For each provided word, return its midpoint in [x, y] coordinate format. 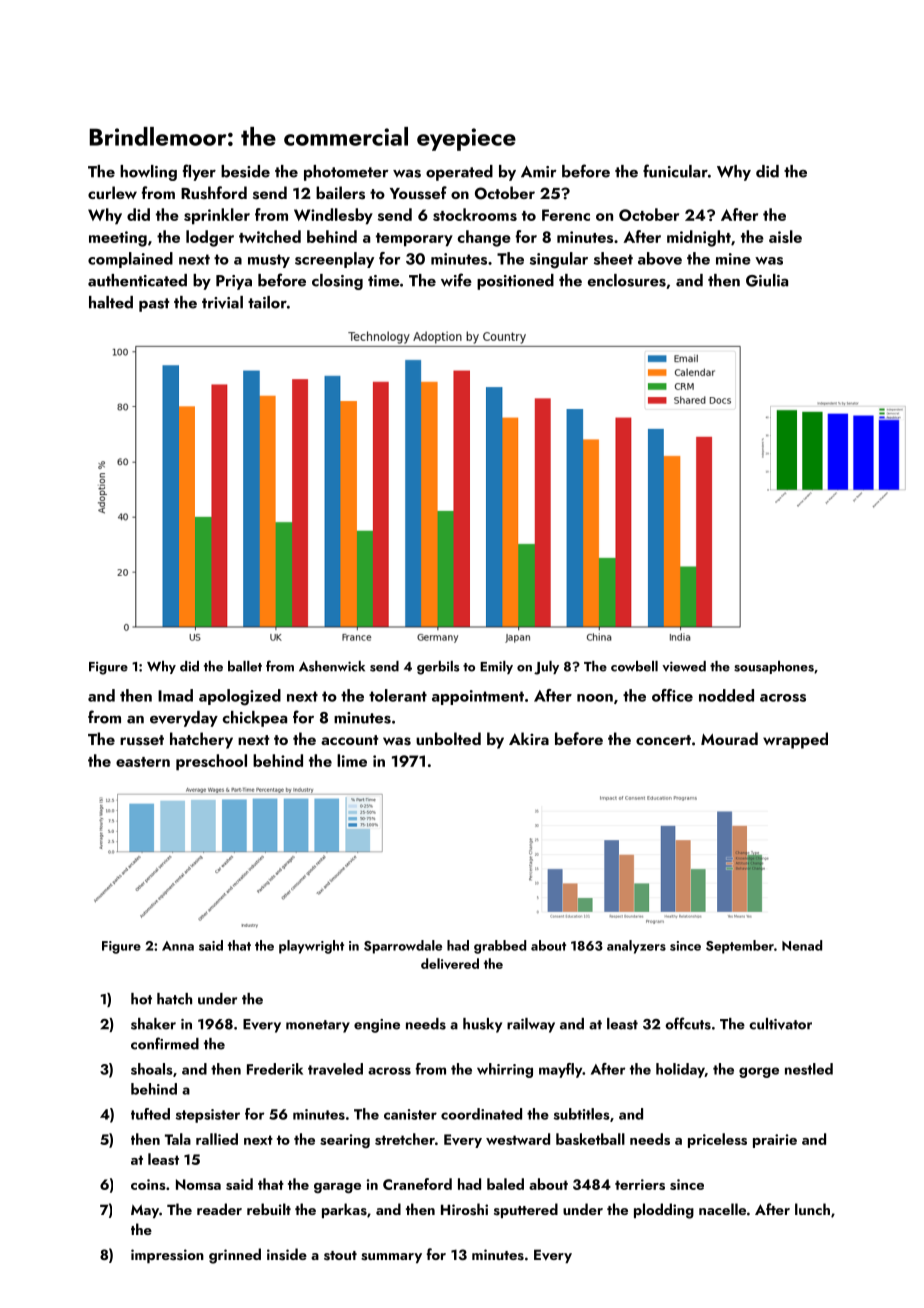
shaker [153, 1024]
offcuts [688, 1023]
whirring [505, 1070]
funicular [675, 171]
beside [245, 171]
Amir [539, 172]
